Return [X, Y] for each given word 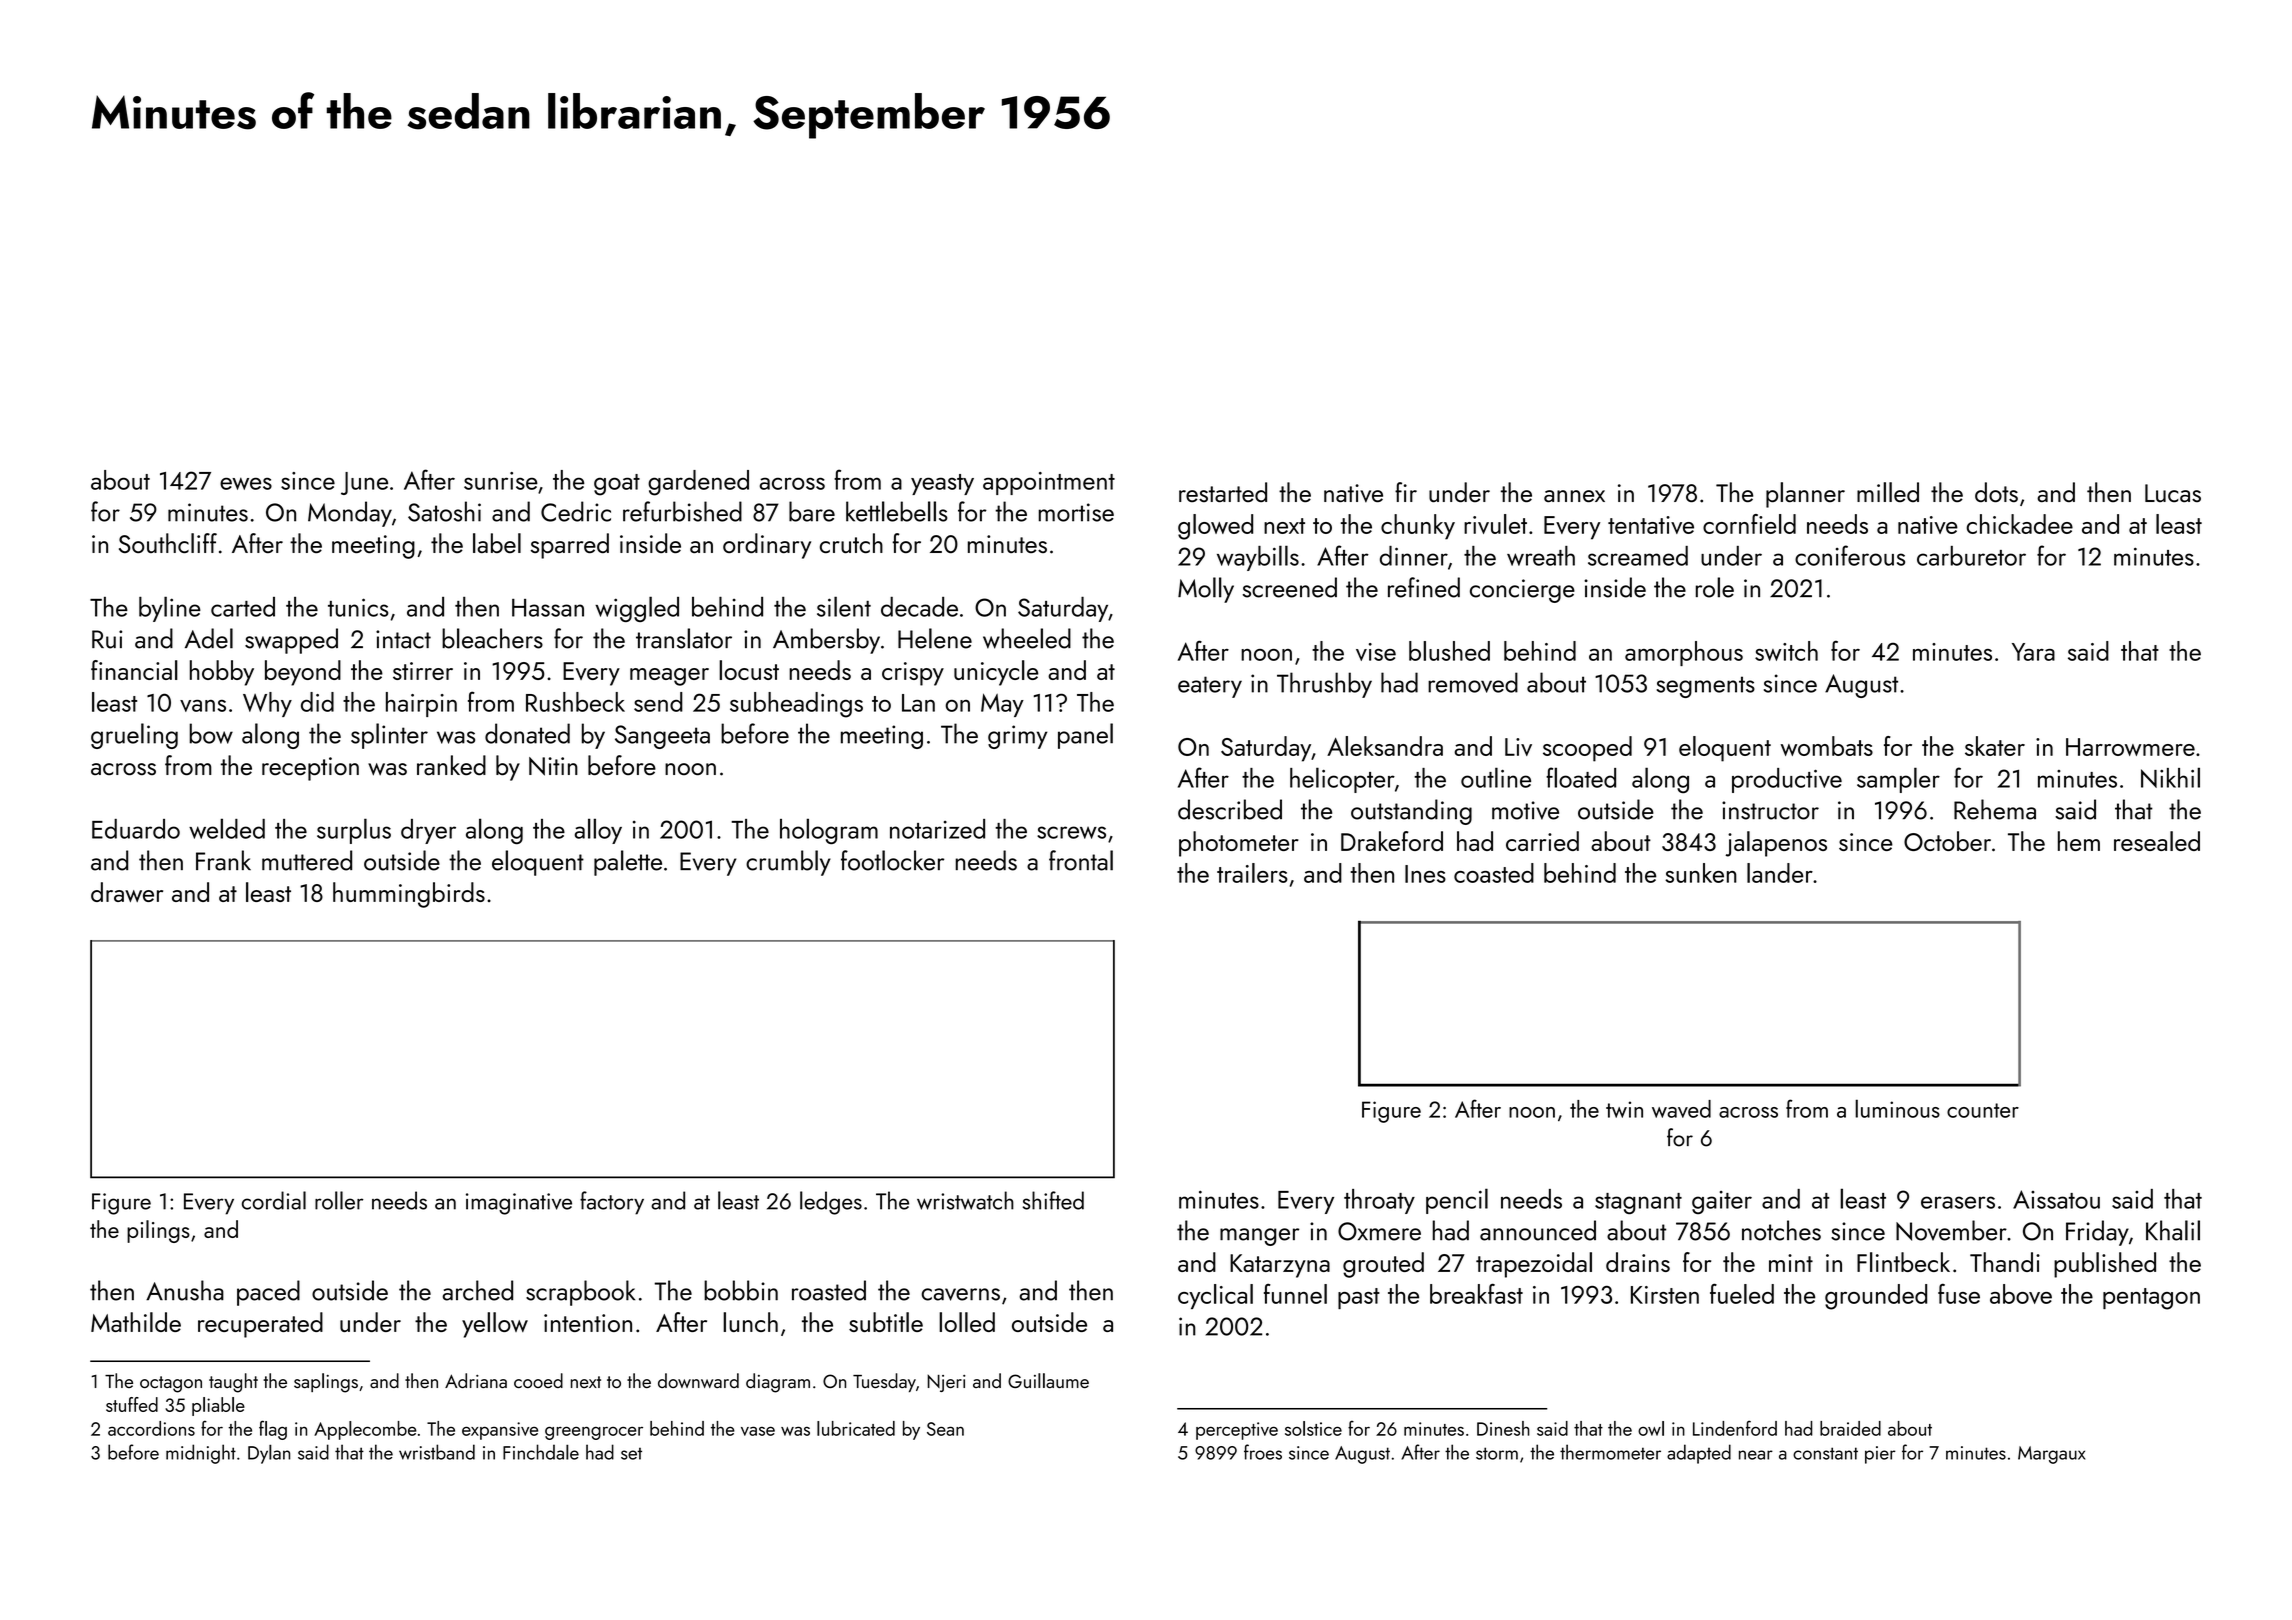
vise [1376, 652]
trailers [1252, 873]
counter [1983, 1110]
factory [612, 1203]
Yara [2033, 652]
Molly [1206, 590]
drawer [127, 892]
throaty [1379, 1201]
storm [1497, 1453]
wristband [437, 1452]
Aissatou [2056, 1199]
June [364, 483]
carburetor [1971, 556]
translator [684, 638]
